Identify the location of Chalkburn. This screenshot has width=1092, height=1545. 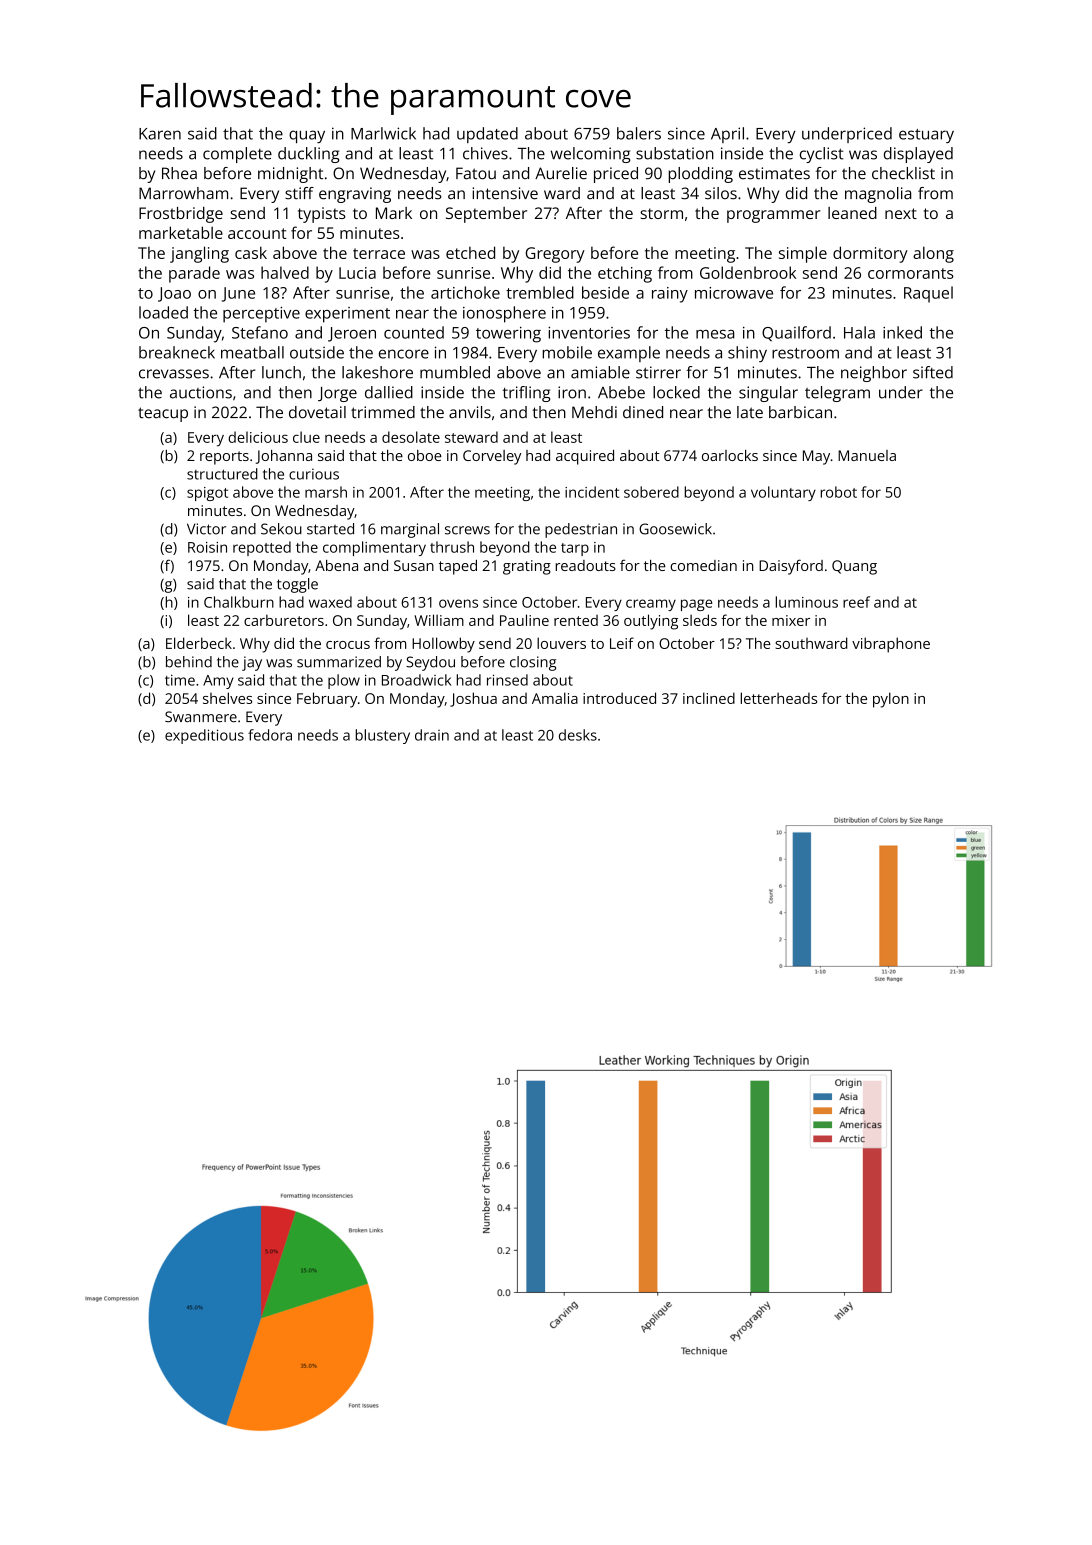
(239, 602).
